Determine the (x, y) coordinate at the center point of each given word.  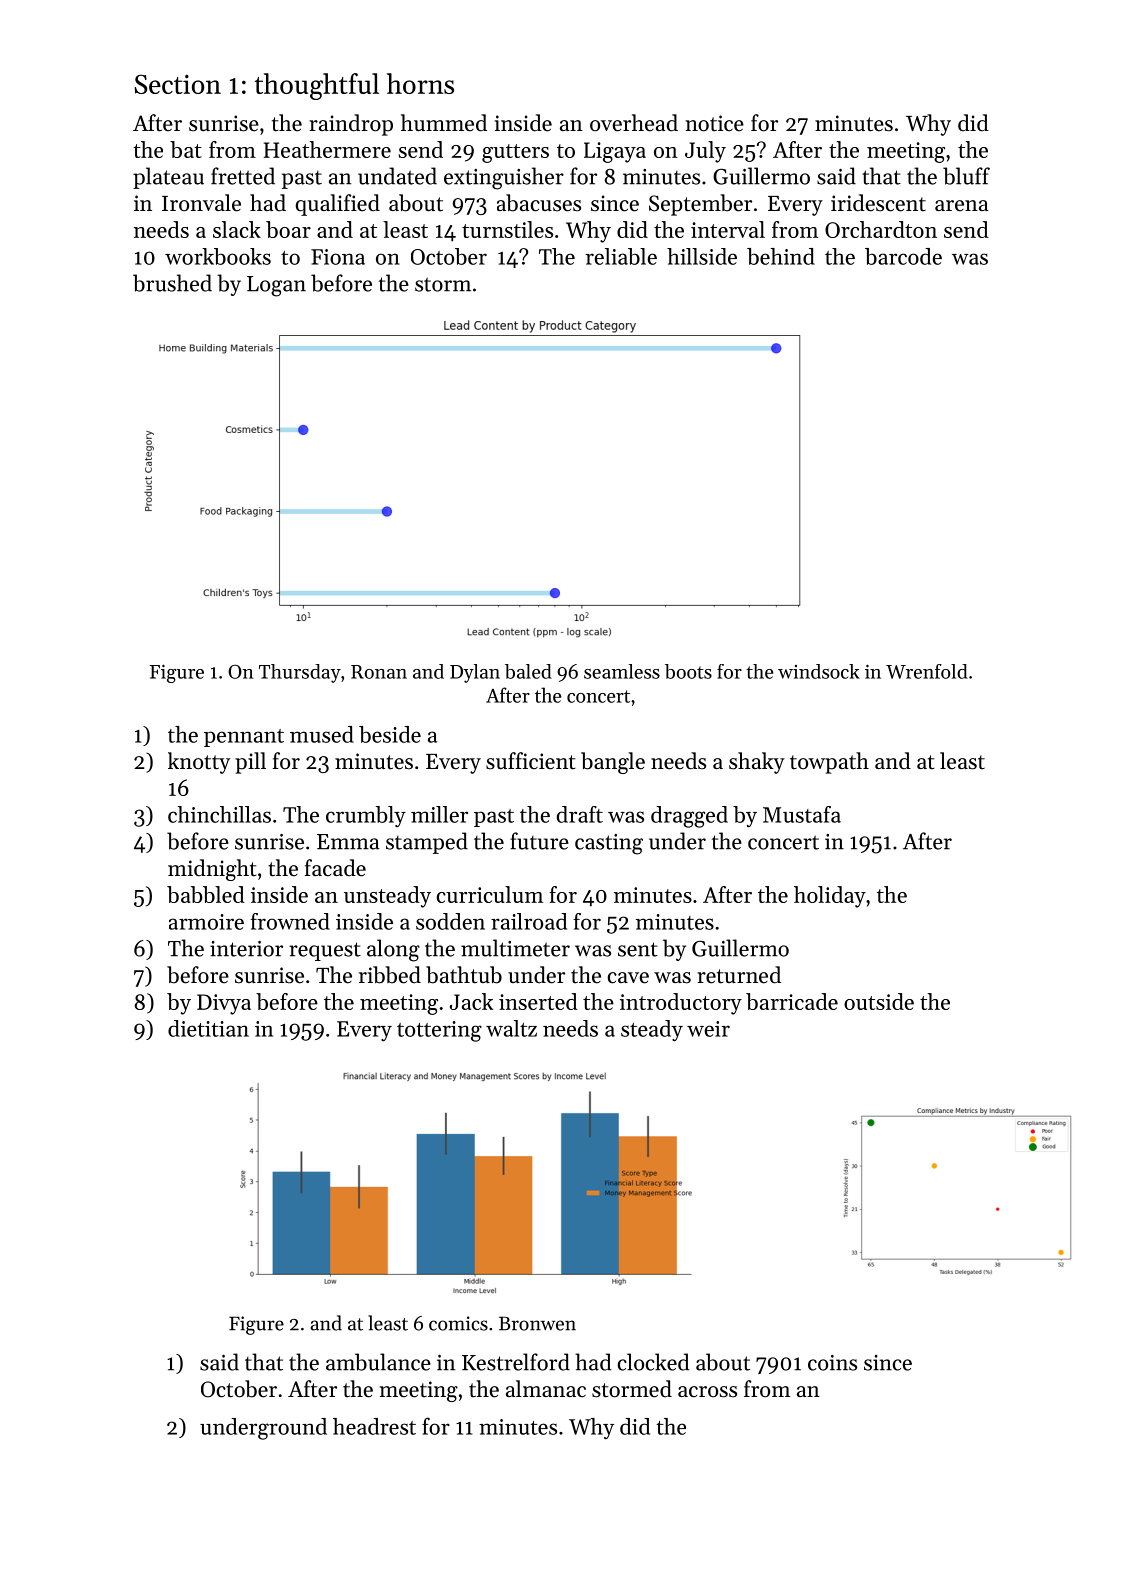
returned (739, 975)
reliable (621, 256)
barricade (792, 1001)
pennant (244, 738)
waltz (511, 1028)
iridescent (878, 203)
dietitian (208, 1028)
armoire (206, 922)
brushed (172, 283)
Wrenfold (927, 671)
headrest (374, 1426)
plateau (168, 178)
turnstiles (507, 229)
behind (781, 256)
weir (708, 1029)
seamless (622, 671)
